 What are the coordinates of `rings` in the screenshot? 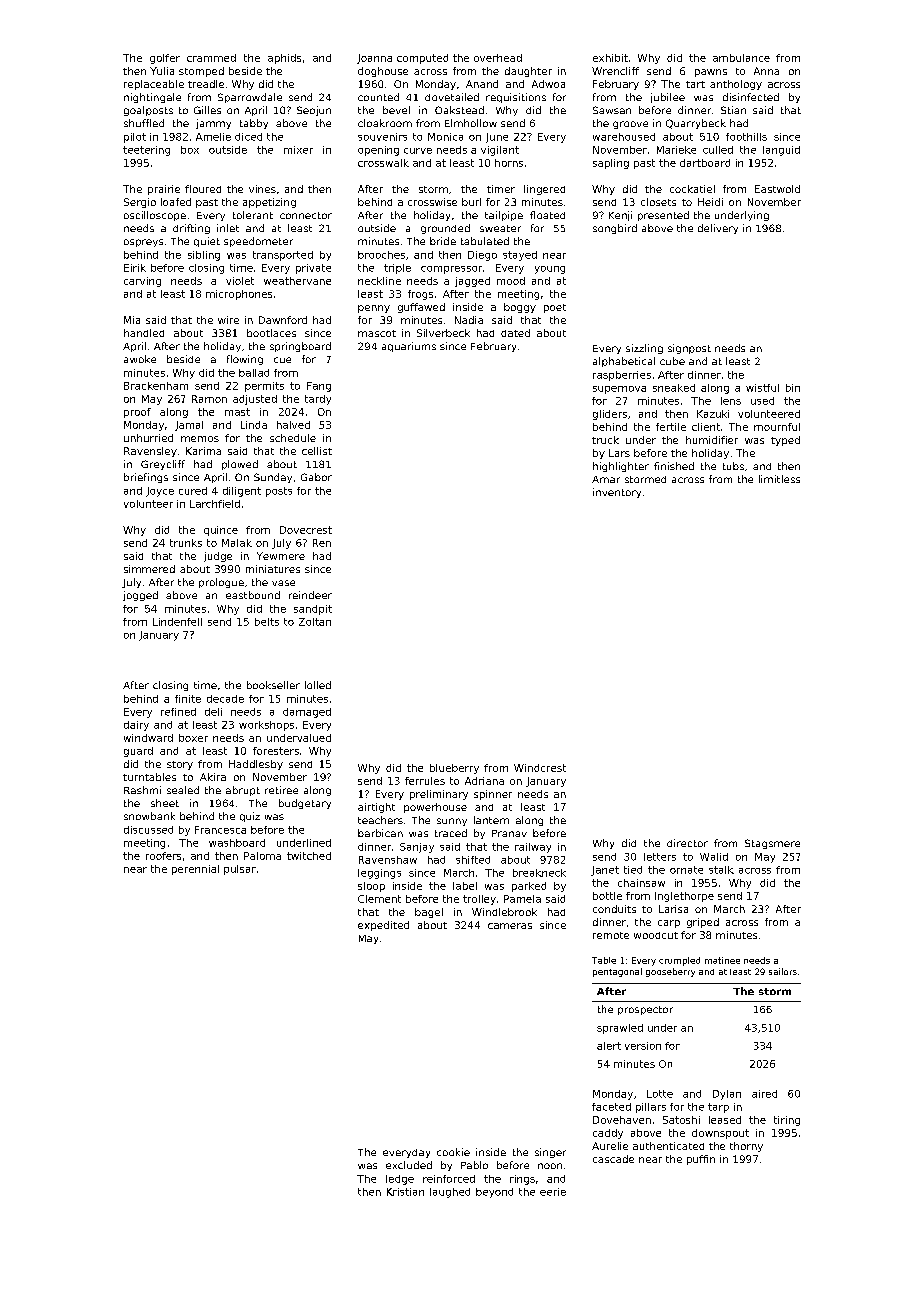 It's located at (522, 1180).
